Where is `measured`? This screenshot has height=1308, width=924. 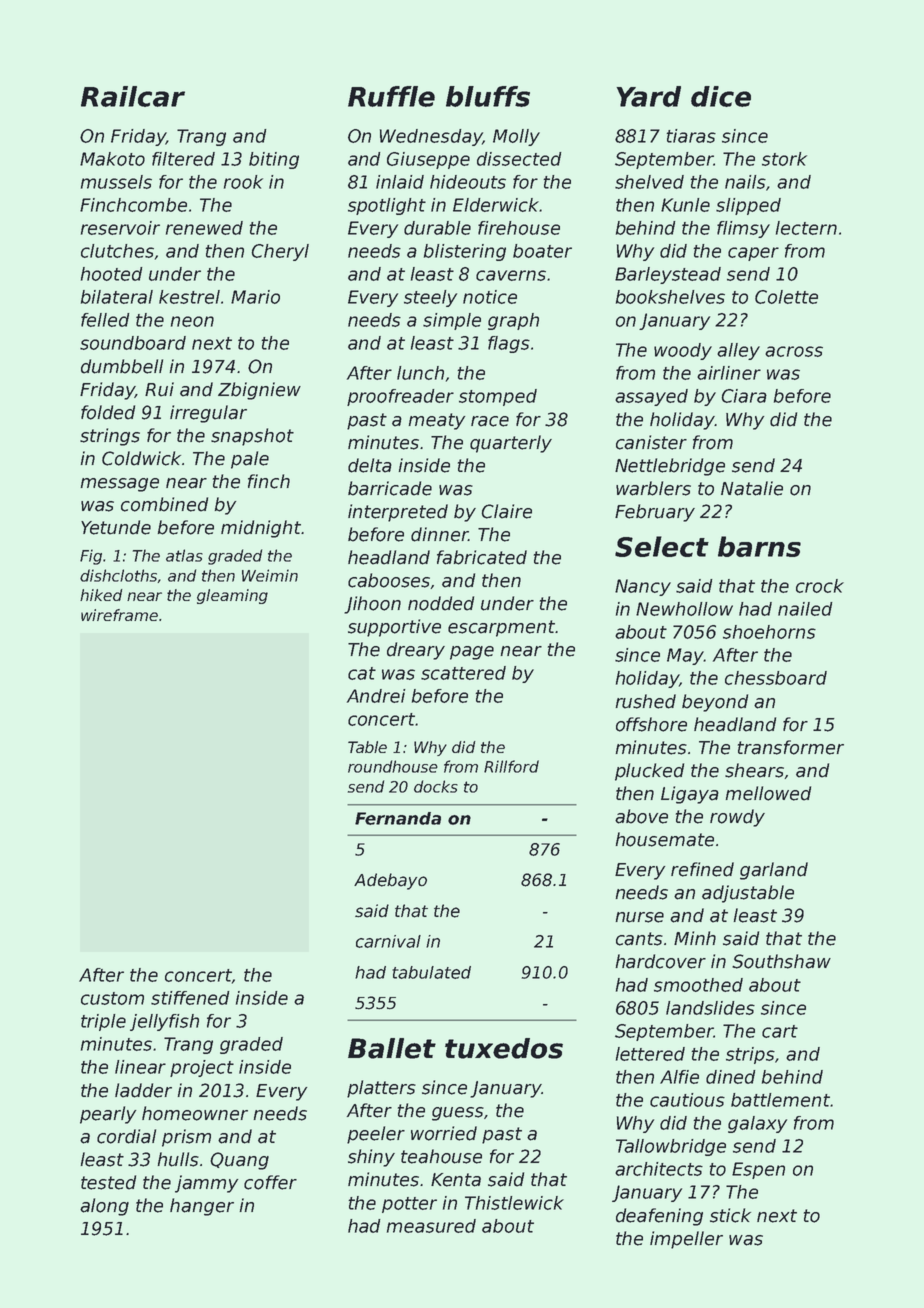 measured is located at coordinates (431, 1226).
